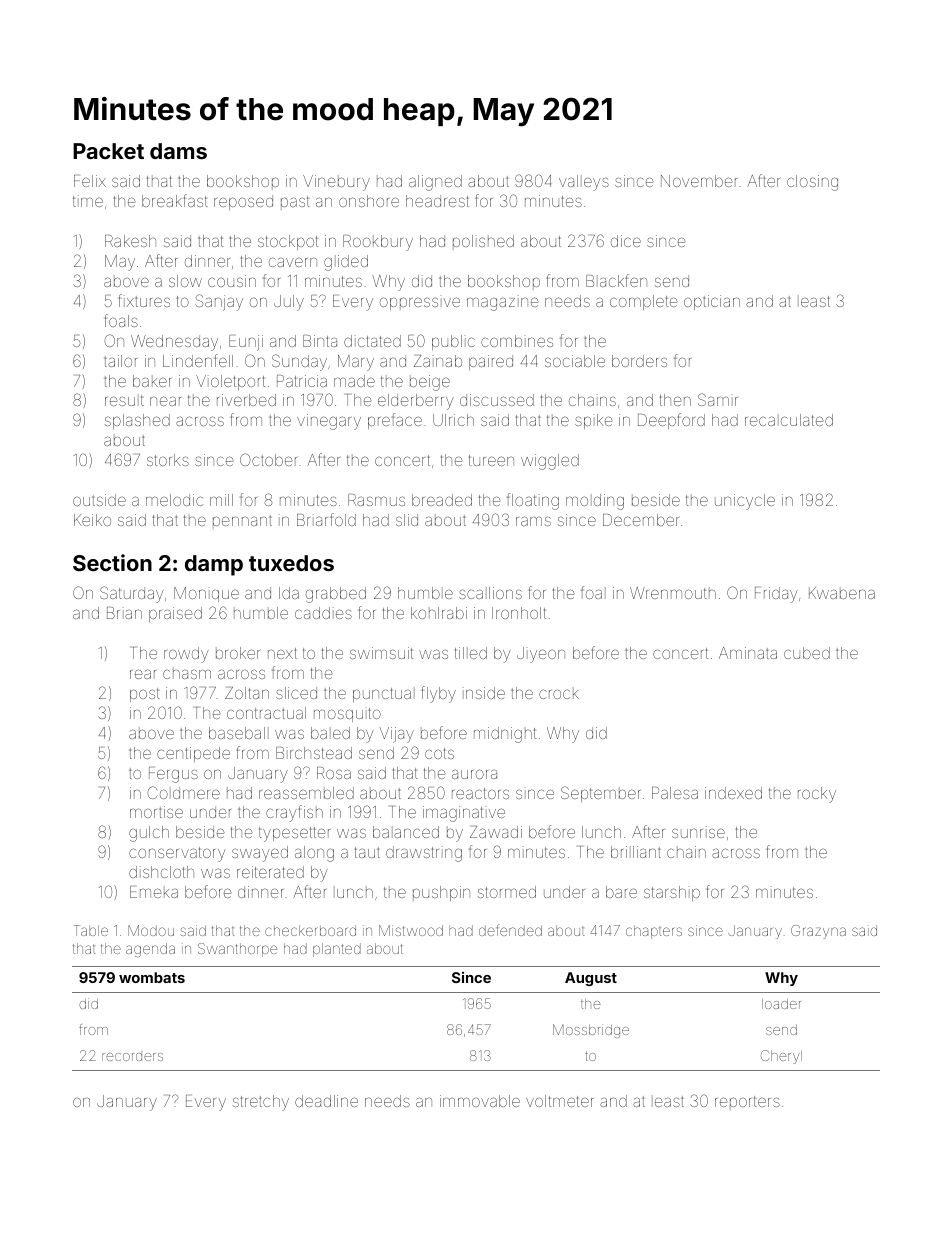 Image resolution: width=952 pixels, height=1233 pixels. Describe the element at coordinates (395, 421) in the page. I see `preface` at that location.
